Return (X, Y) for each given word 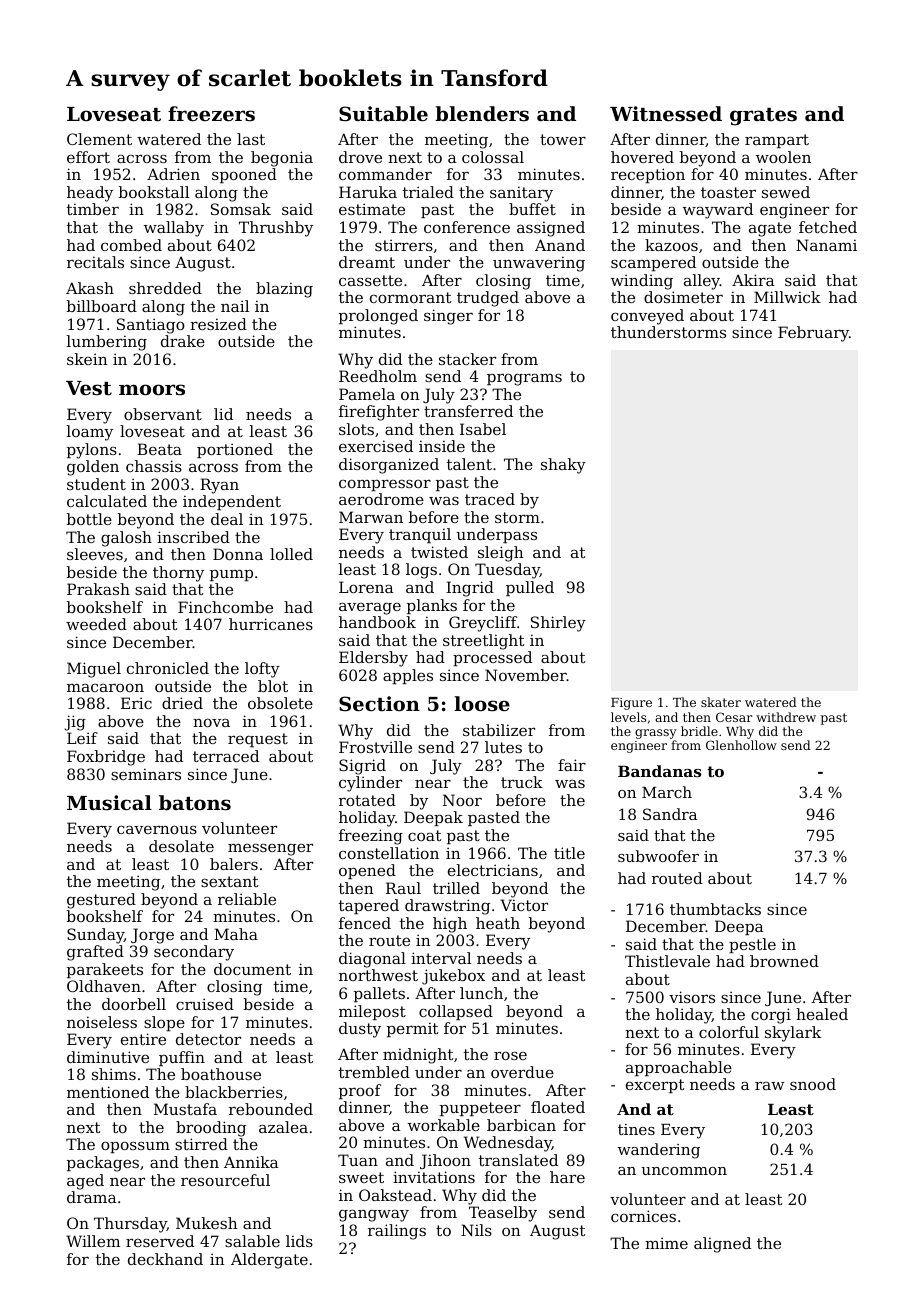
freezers (211, 113)
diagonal (372, 960)
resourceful (225, 1180)
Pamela (367, 394)
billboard (102, 306)
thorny (178, 574)
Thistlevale (667, 961)
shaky (563, 466)
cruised (205, 1004)
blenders (482, 113)
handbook (377, 622)
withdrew (786, 717)
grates (763, 117)
